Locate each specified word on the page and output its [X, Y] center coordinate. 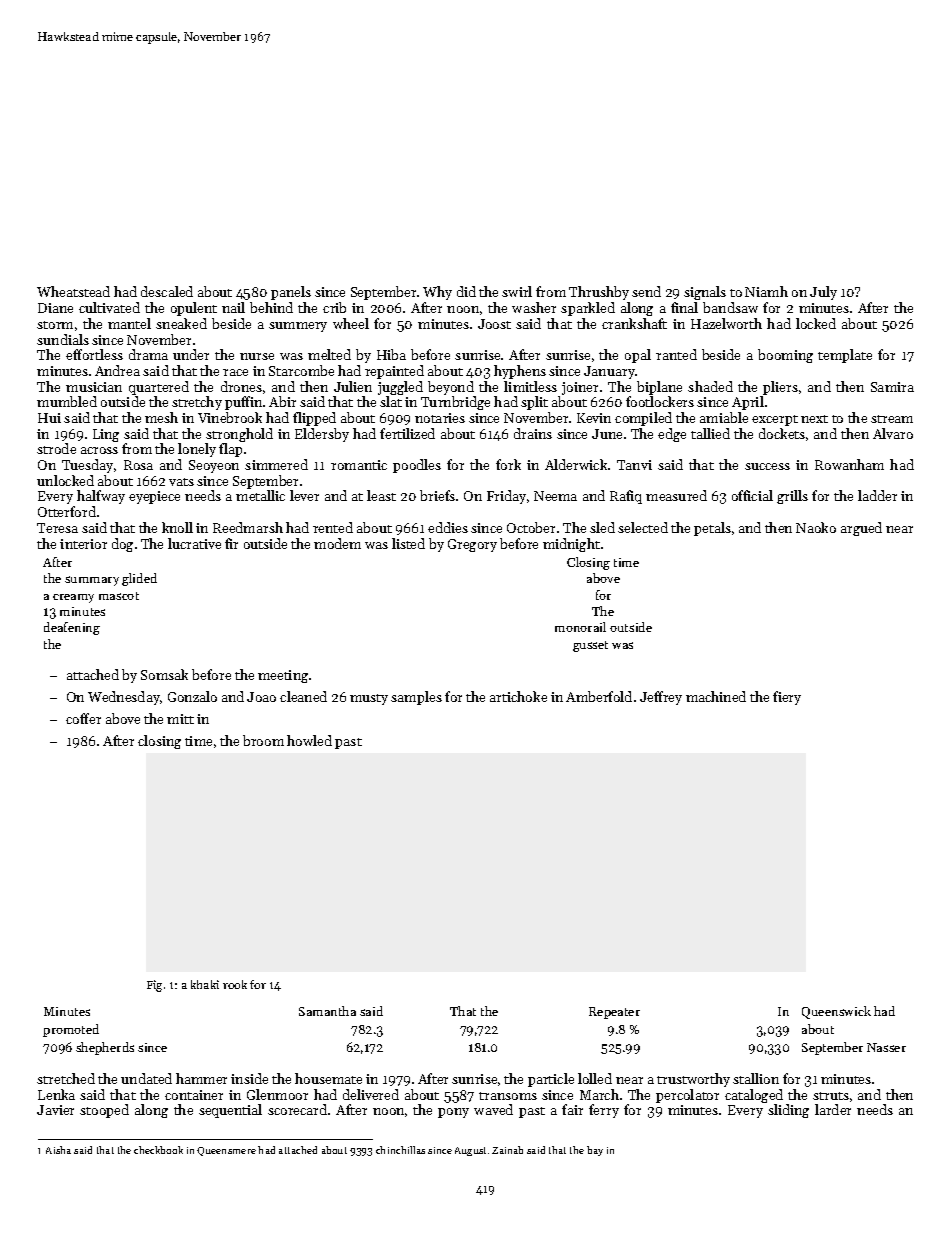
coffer [83, 718]
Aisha [58, 1150]
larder [833, 1109]
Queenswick [836, 1012]
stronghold [239, 435]
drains [533, 433]
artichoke [518, 696]
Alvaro [893, 433]
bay [595, 1151]
